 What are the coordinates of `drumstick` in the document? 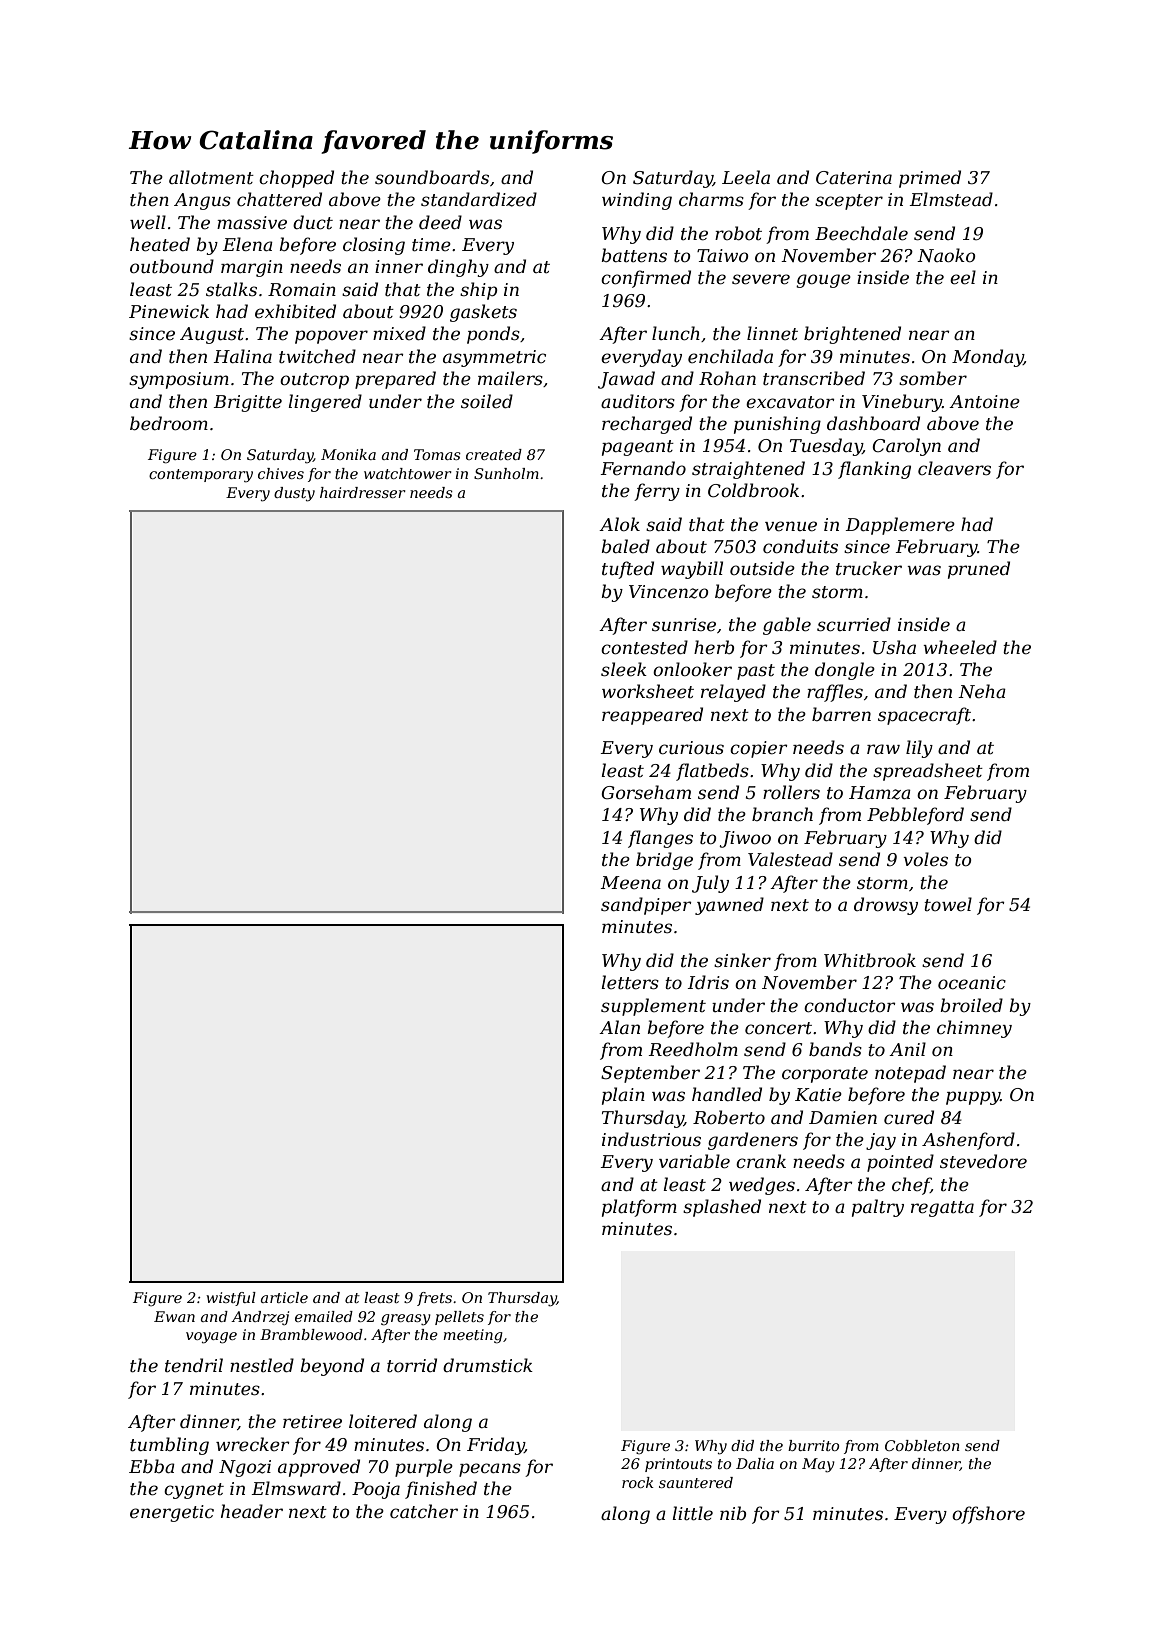 It's located at (488, 1365).
